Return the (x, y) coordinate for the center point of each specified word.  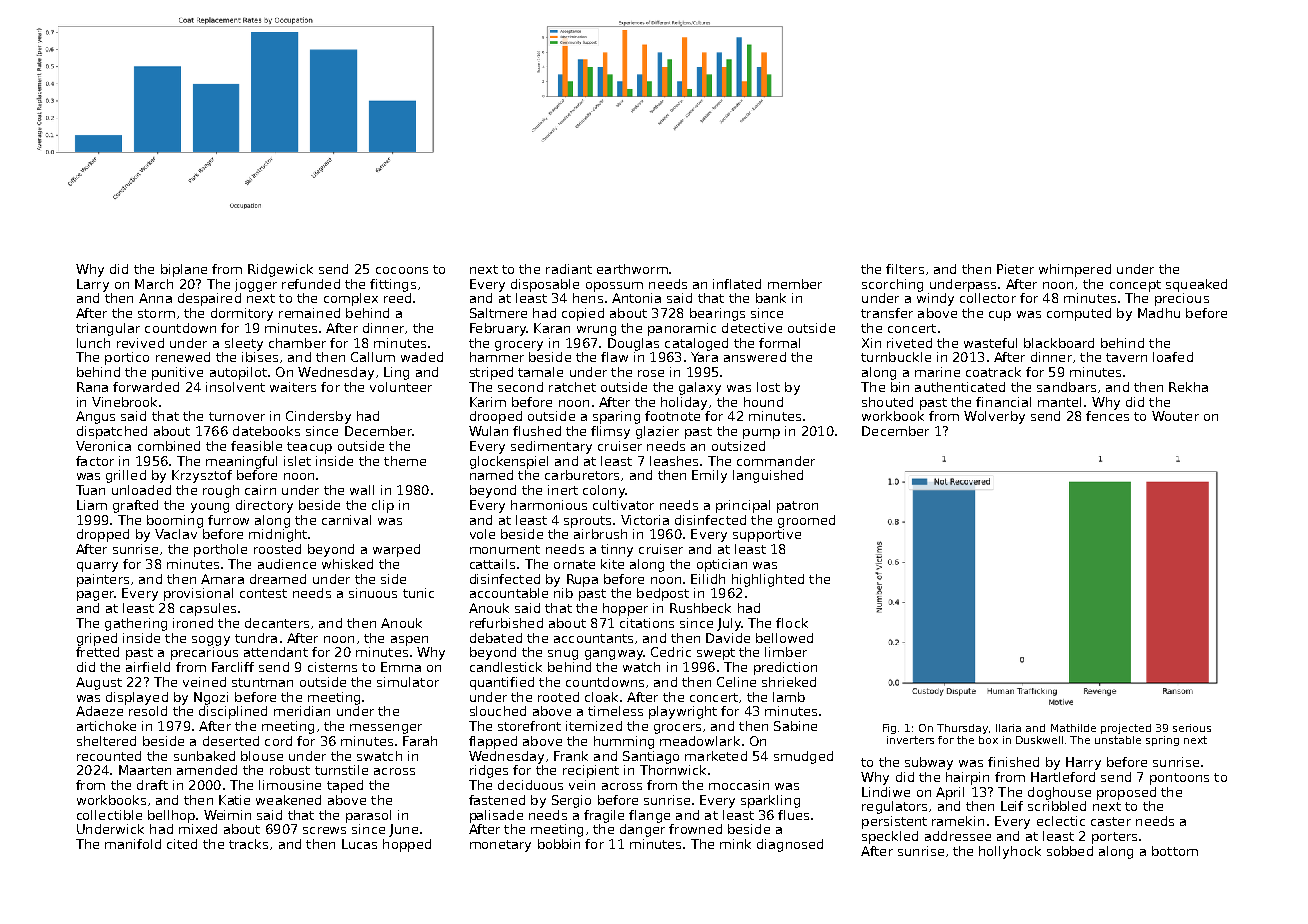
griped (97, 639)
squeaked (1196, 285)
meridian (302, 711)
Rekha (1188, 387)
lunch (93, 343)
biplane (184, 270)
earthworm (632, 269)
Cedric (671, 652)
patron (797, 507)
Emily (709, 476)
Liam (92, 505)
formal (779, 343)
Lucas (359, 844)
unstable (1118, 740)
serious (1192, 728)
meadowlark (700, 741)
